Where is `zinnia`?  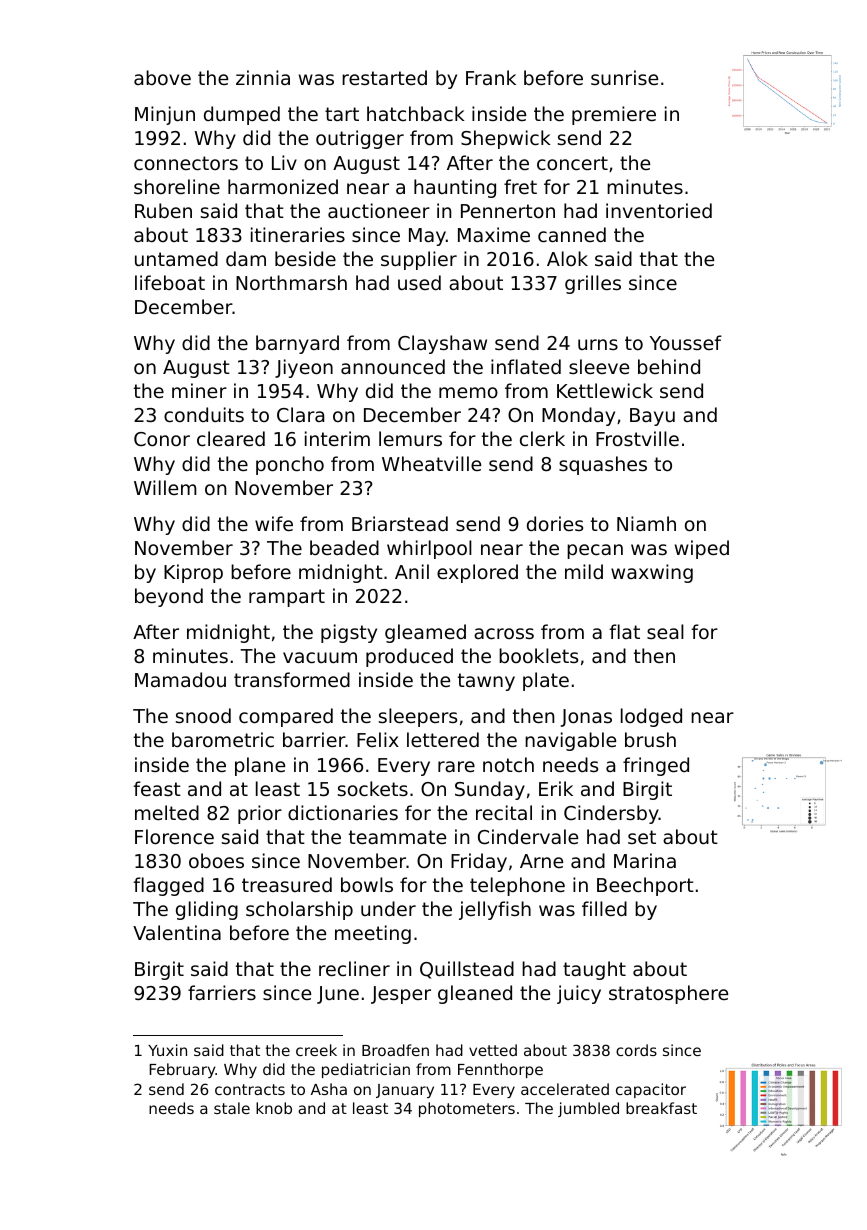 zinnia is located at coordinates (263, 77).
